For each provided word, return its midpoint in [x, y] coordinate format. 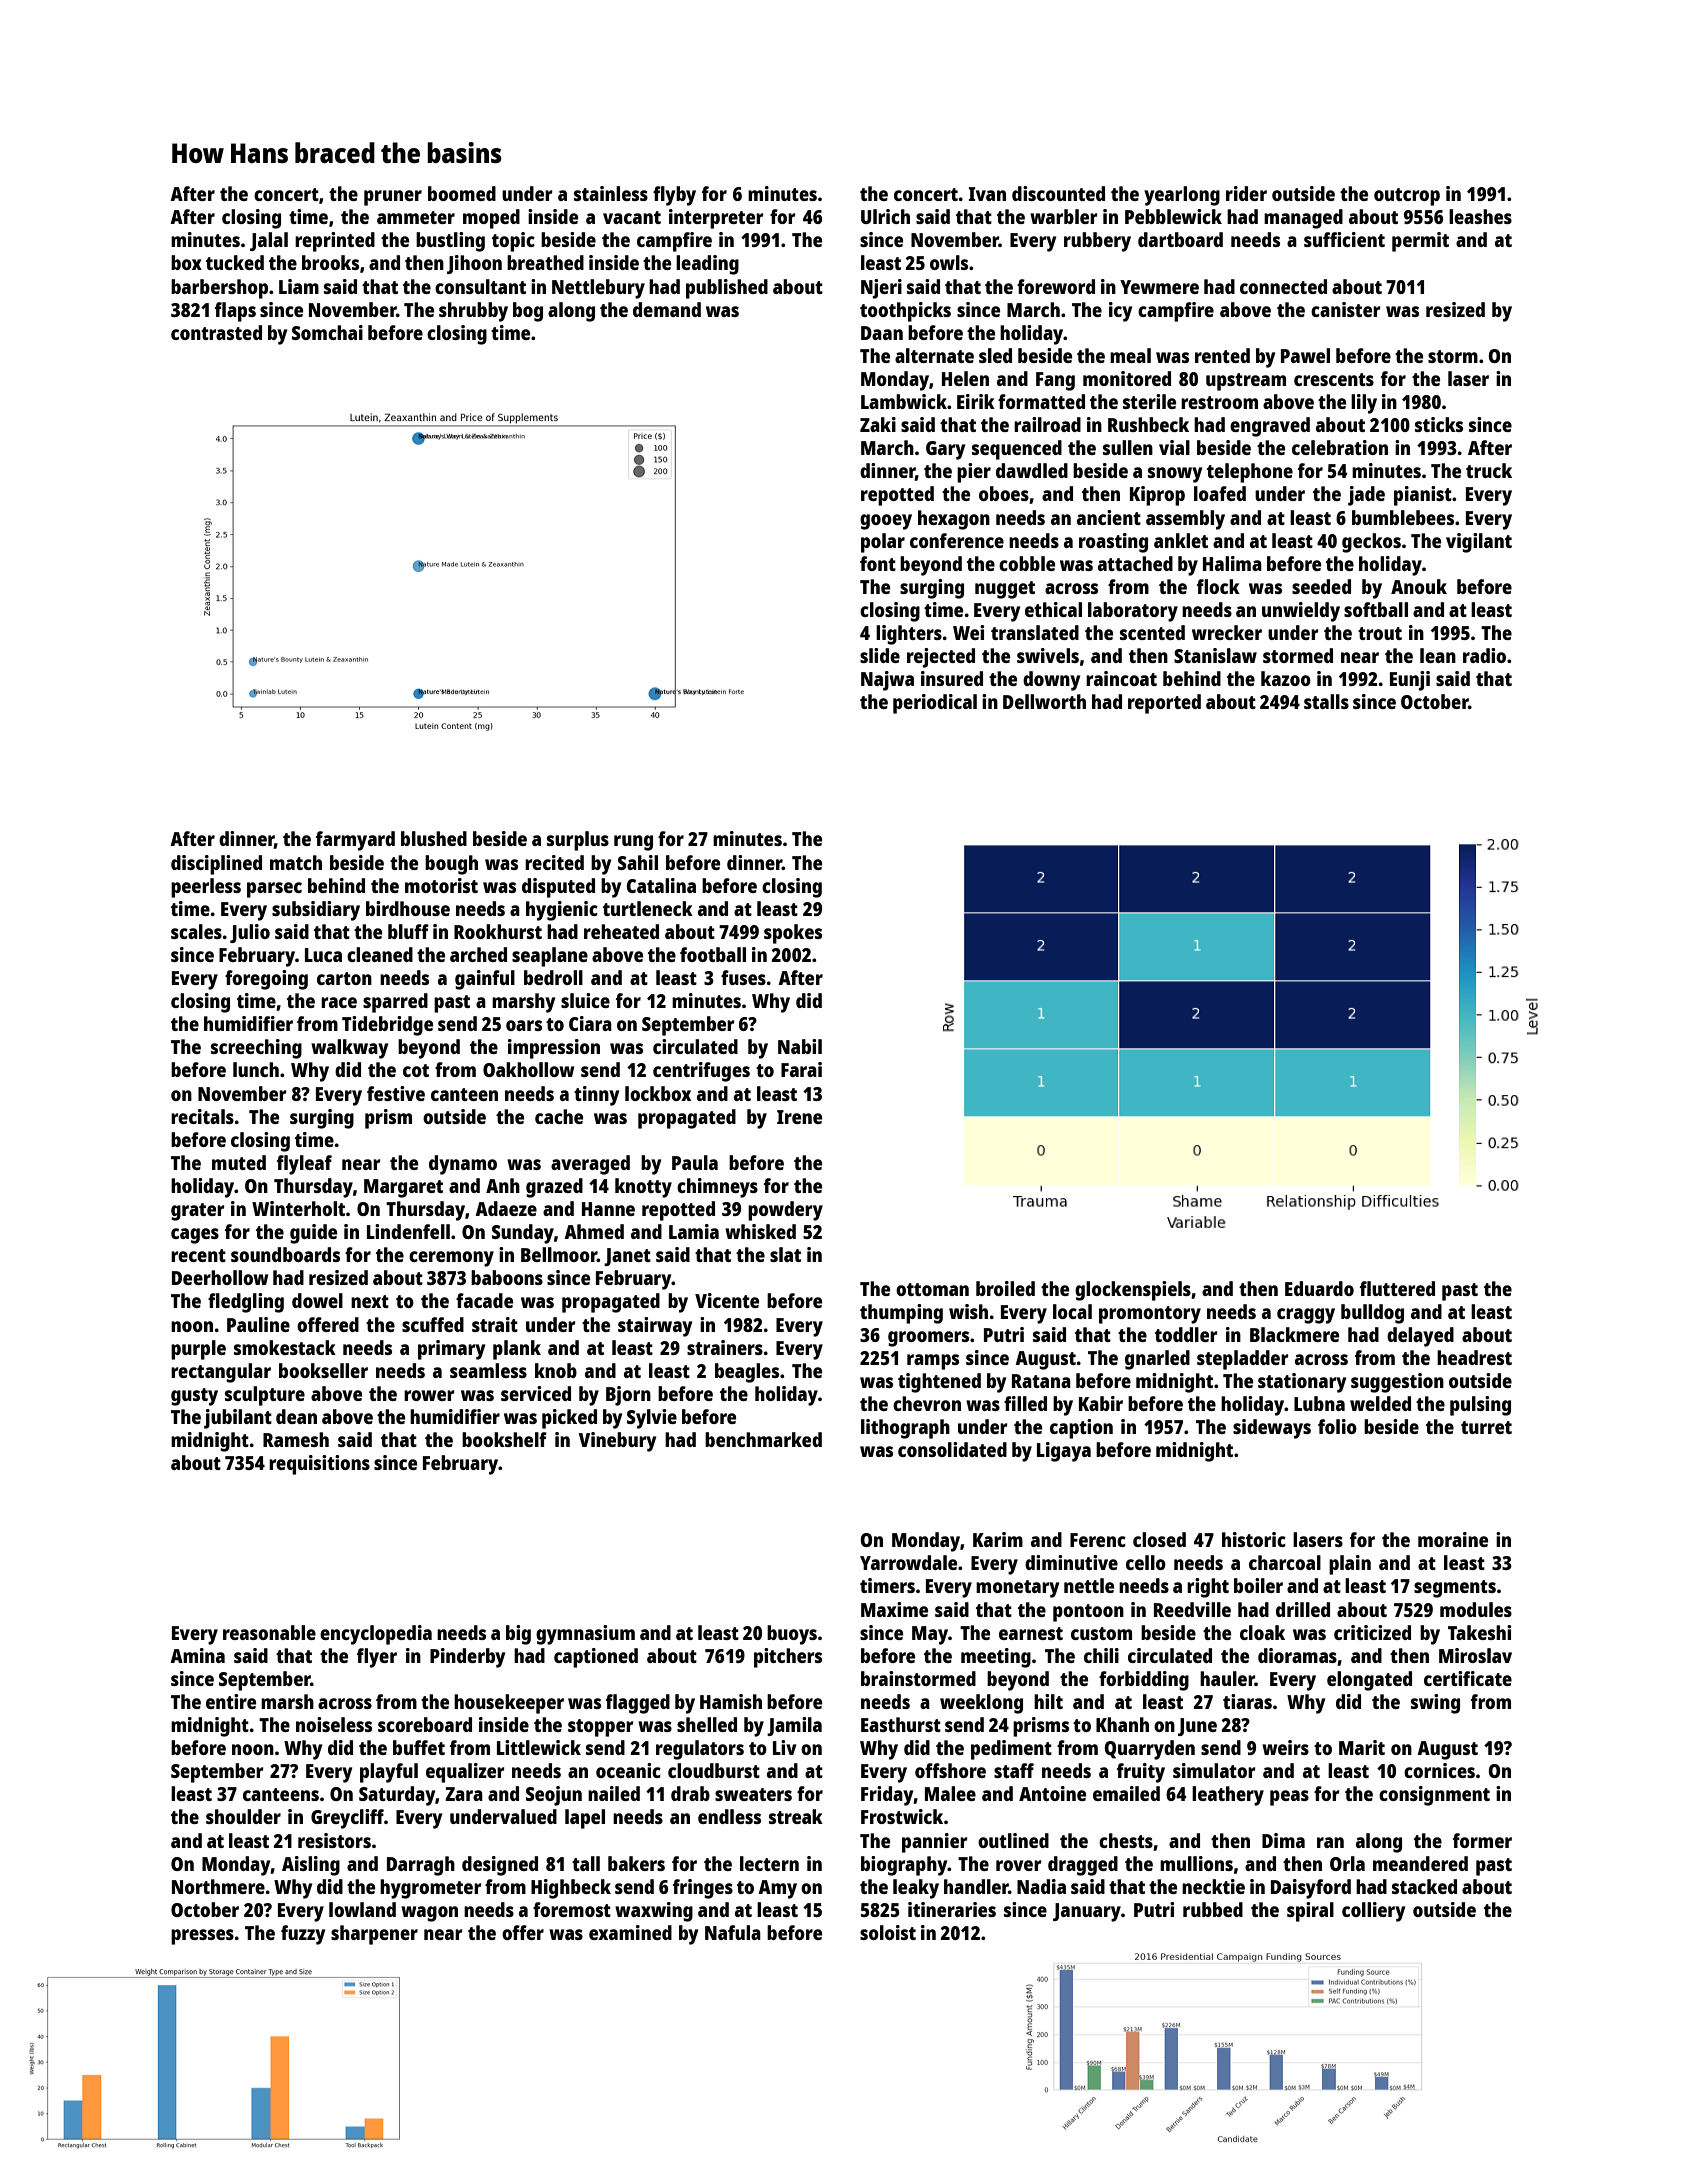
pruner [393, 198]
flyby [674, 196]
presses [202, 1937]
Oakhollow [528, 1069]
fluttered [1397, 1288]
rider [1246, 193]
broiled [1005, 1288]
